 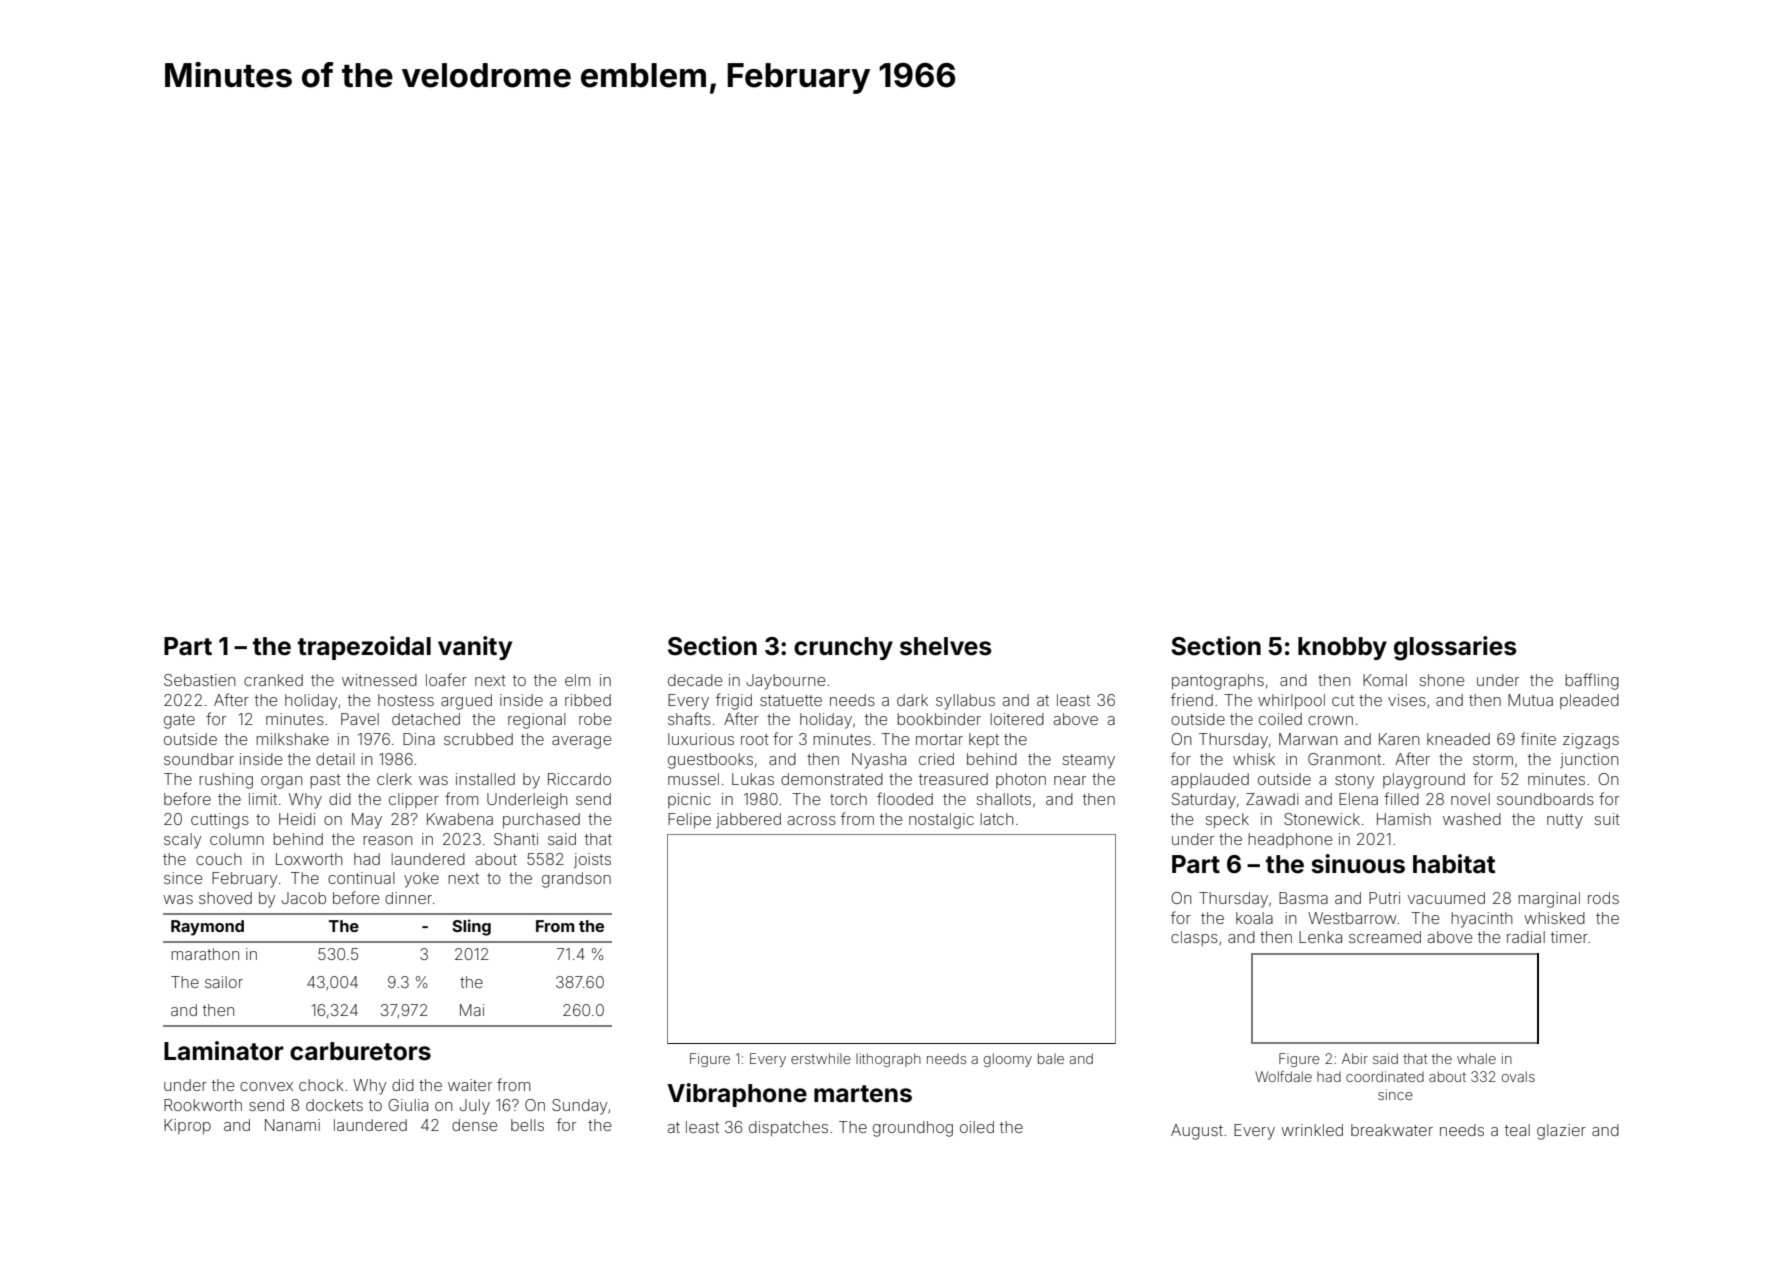 What do you see at coordinates (364, 648) in the screenshot?
I see `trapezoidal` at bounding box center [364, 648].
